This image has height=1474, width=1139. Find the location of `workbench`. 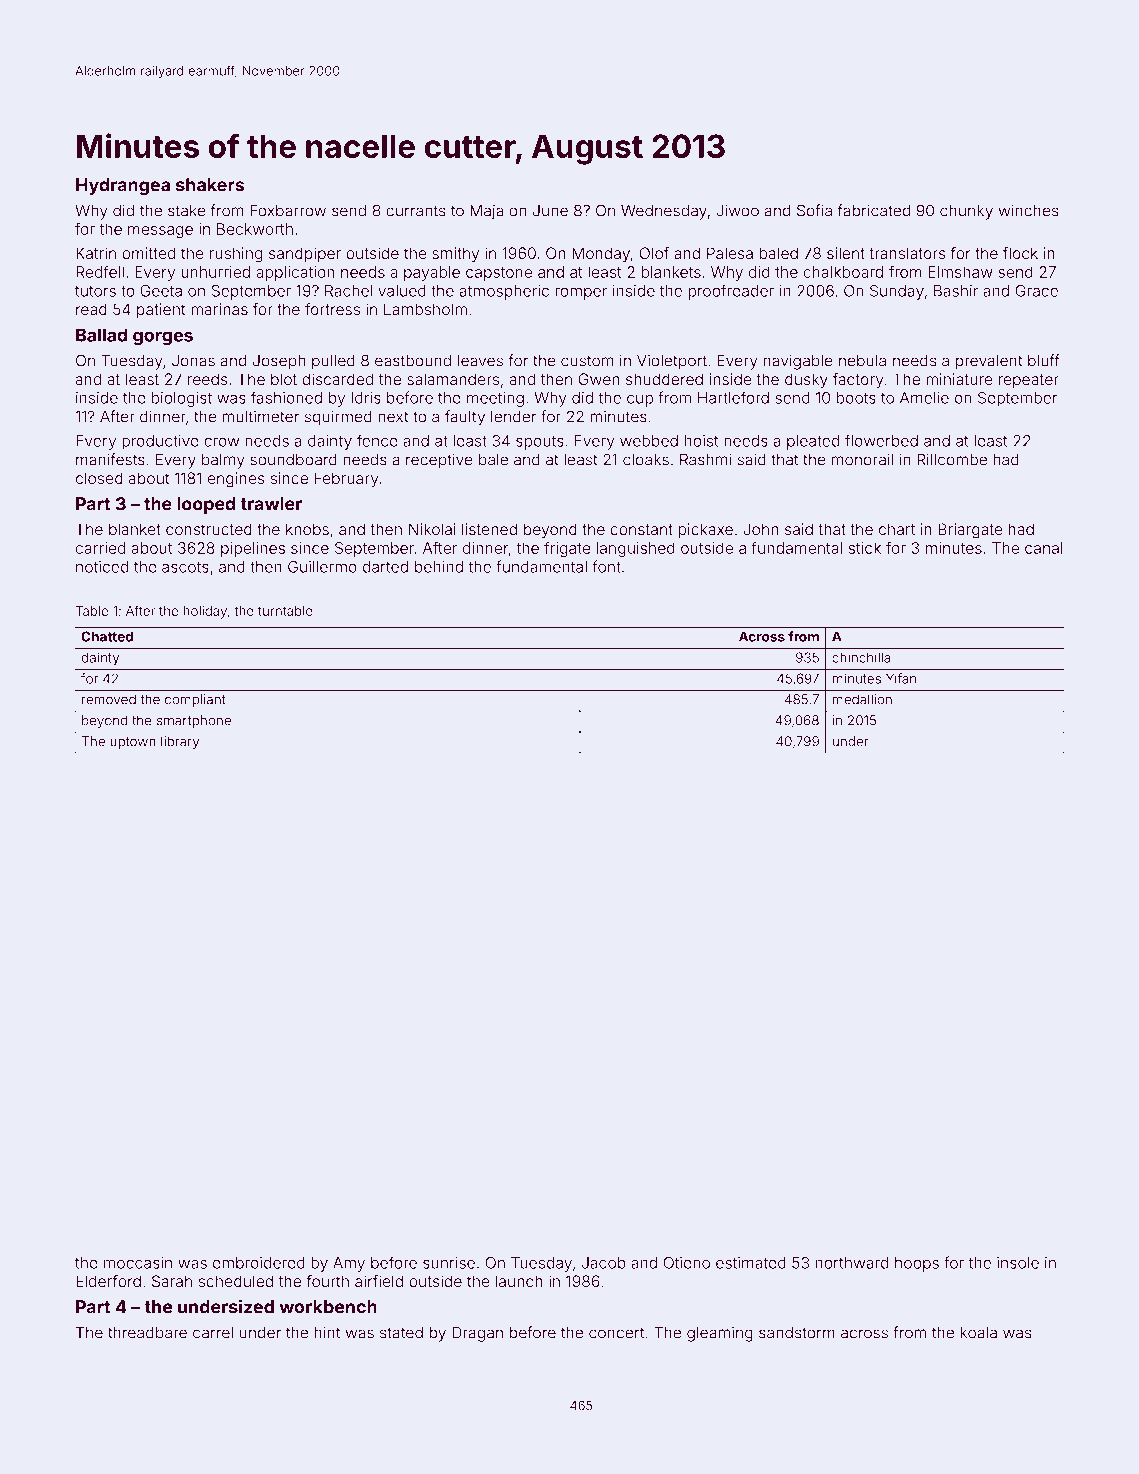

workbench is located at coordinates (328, 1307).
